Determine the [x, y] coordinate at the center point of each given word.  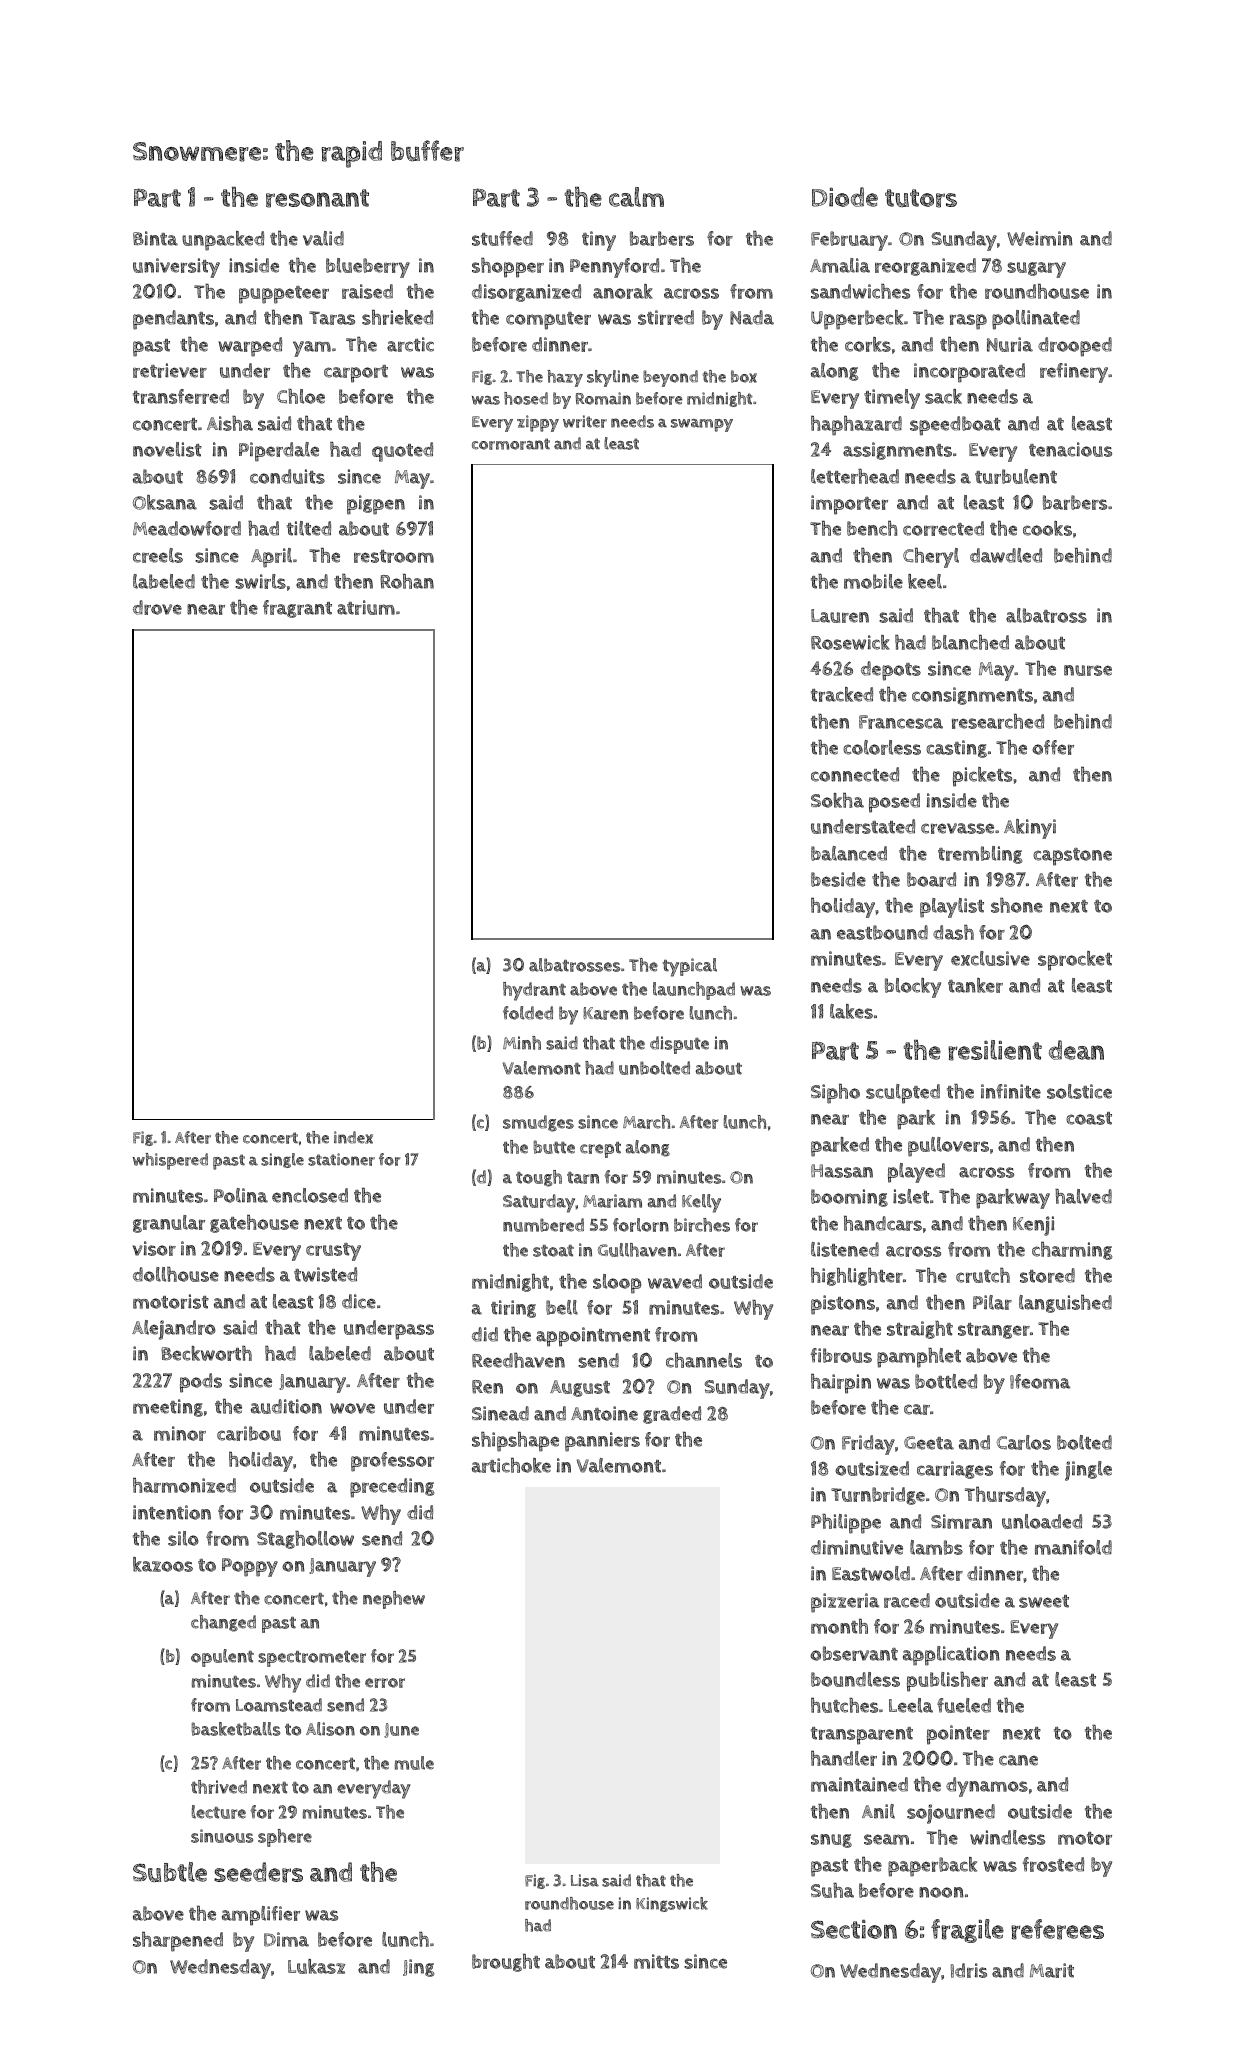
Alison [330, 1729]
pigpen [376, 505]
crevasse [957, 828]
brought [506, 1963]
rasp [968, 322]
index [353, 1137]
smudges [538, 1123]
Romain [603, 398]
